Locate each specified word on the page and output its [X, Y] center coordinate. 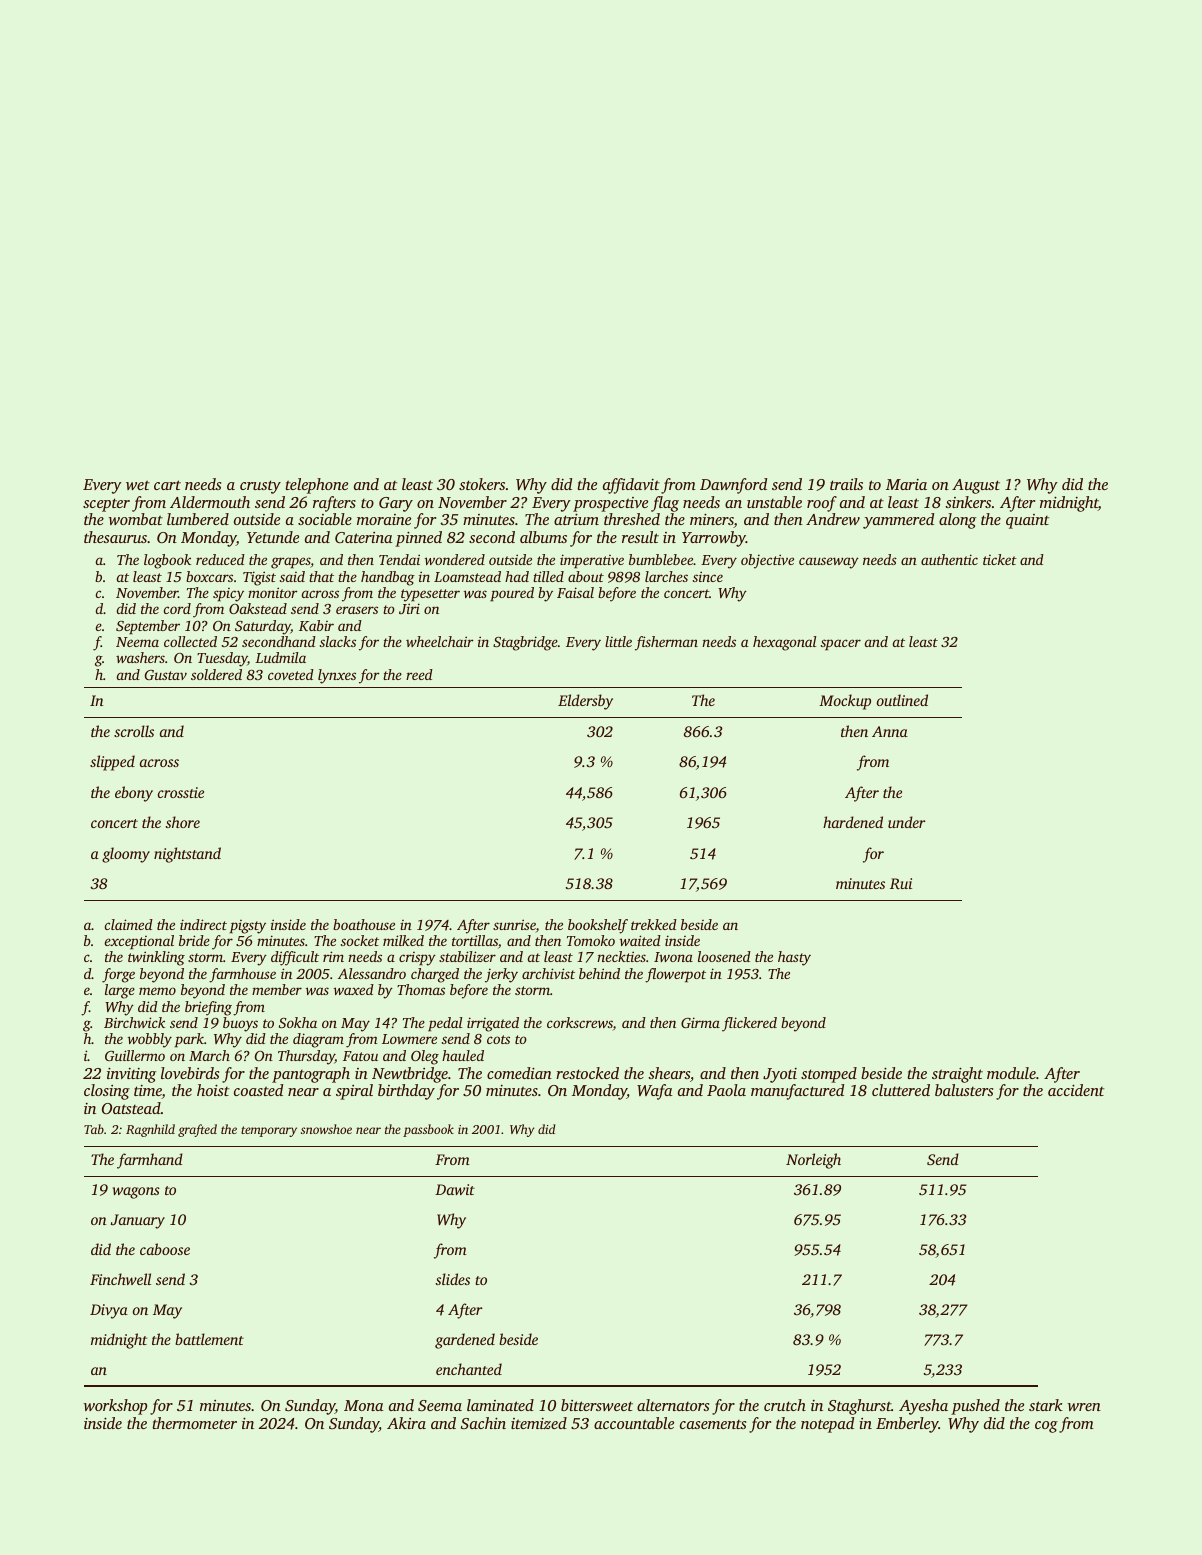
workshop [115, 1407]
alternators [673, 1405]
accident [1076, 1090]
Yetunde [273, 537]
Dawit [455, 1189]
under [907, 822]
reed [419, 674]
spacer [841, 645]
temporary [269, 1131]
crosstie [181, 792]
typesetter [430, 595]
